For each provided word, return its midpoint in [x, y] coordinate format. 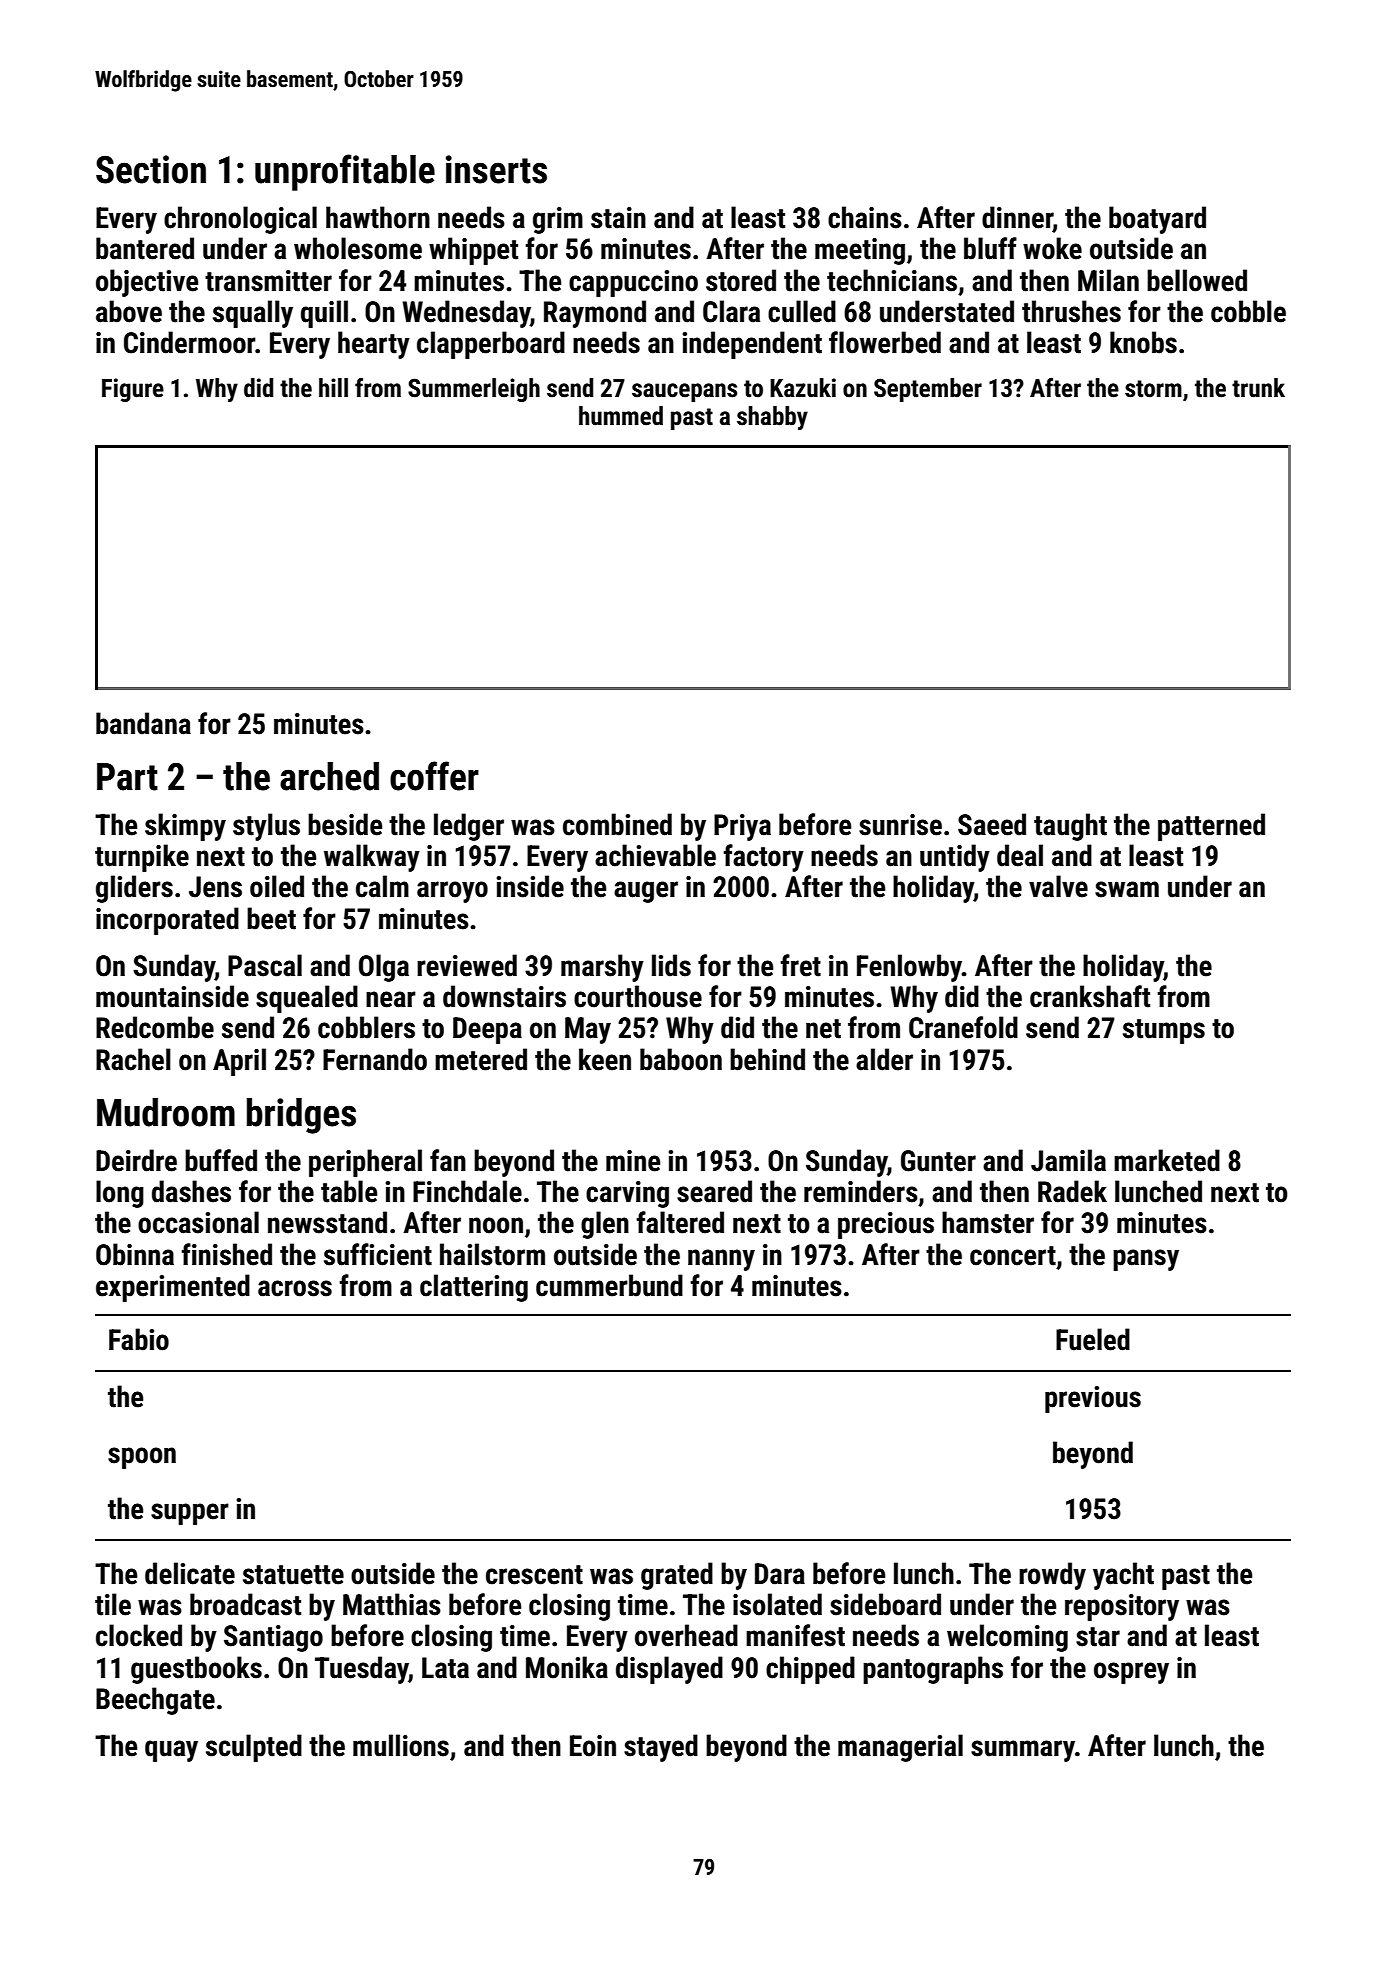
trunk [1258, 388]
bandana [143, 723]
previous [1093, 1399]
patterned [1211, 827]
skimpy [185, 827]
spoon [142, 1458]
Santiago [273, 1638]
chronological [240, 220]
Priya [742, 827]
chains [865, 217]
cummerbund [609, 1285]
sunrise [900, 825]
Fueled [1093, 1339]
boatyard [1157, 220]
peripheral [365, 1163]
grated [677, 1576]
